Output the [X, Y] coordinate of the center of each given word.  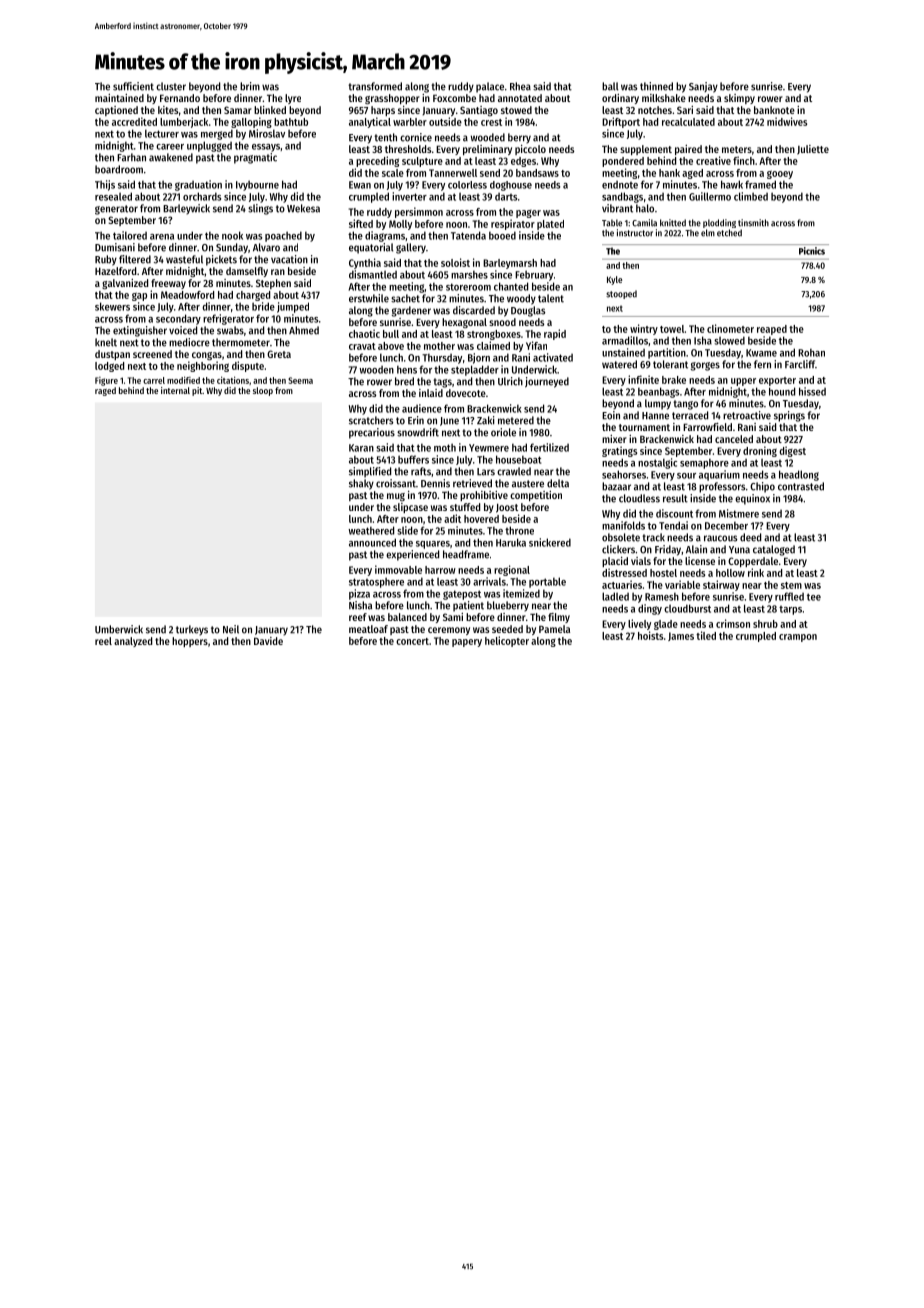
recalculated [688, 122]
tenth [385, 137]
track [653, 537]
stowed [516, 110]
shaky [361, 484]
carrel [154, 380]
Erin [416, 420]
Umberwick [119, 629]
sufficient [133, 86]
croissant [396, 483]
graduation [198, 185]
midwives [787, 121]
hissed [812, 391]
